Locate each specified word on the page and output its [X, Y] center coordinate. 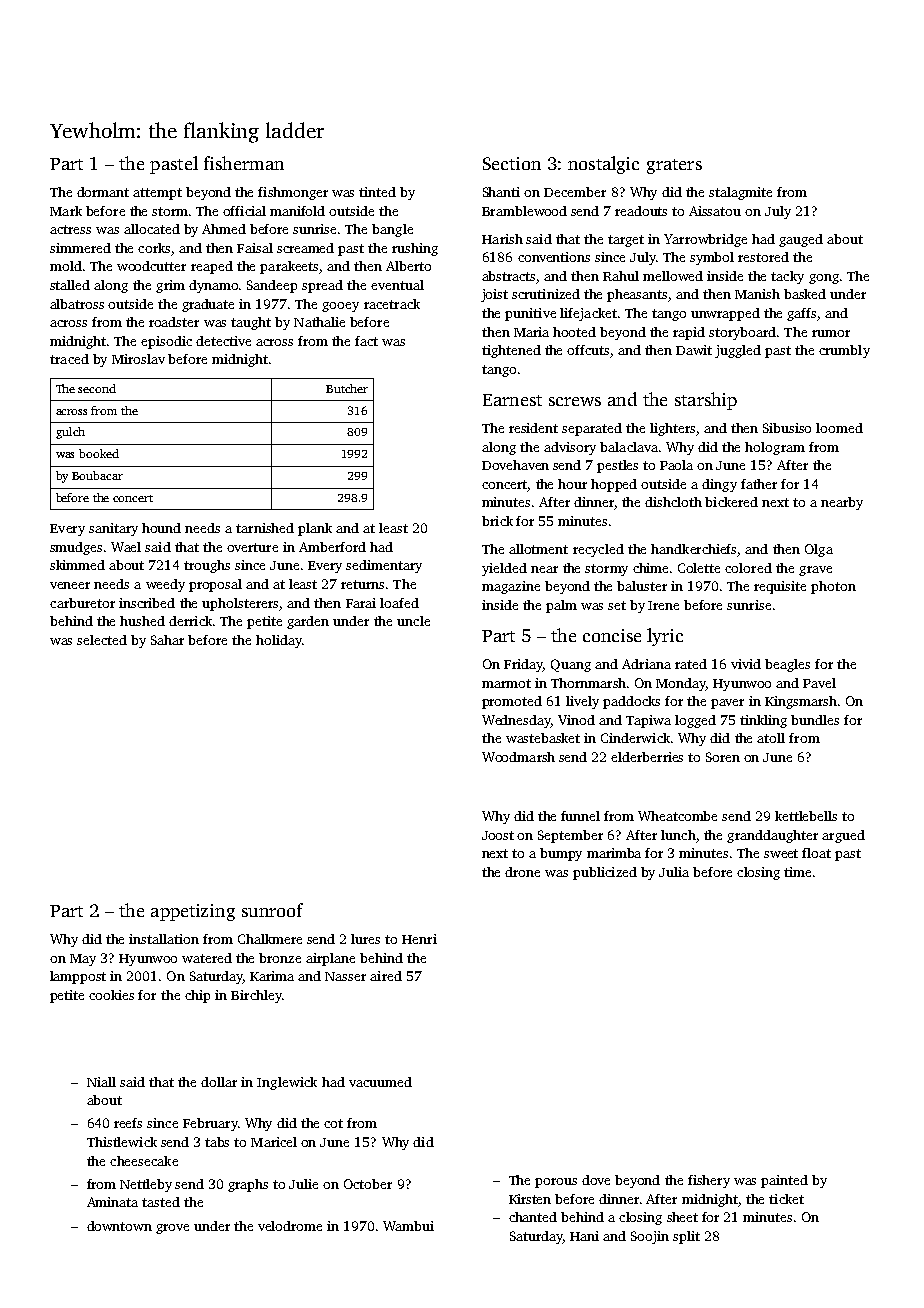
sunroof [272, 910]
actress [70, 229]
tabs [217, 1142]
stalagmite [740, 193]
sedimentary [384, 566]
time [797, 872]
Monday [681, 684]
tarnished [265, 528]
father [759, 484]
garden [308, 622]
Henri [419, 939]
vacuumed [380, 1082]
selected [102, 640]
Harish [502, 239]
